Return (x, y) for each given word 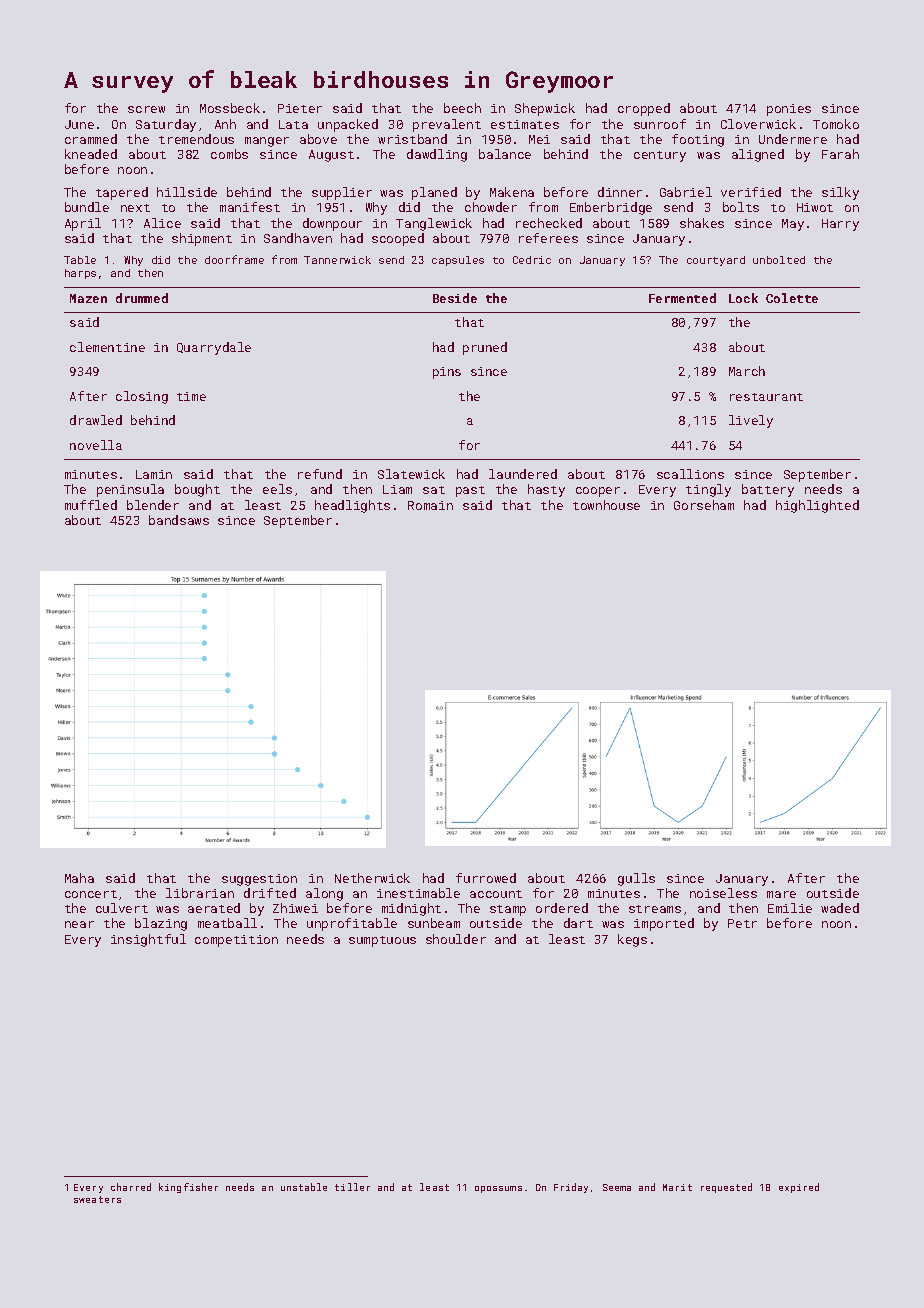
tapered (122, 193)
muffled (91, 505)
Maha (79, 878)
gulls (636, 879)
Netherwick (372, 878)
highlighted (817, 506)
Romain (430, 505)
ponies (789, 110)
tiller (352, 1187)
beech (462, 108)
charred (131, 1187)
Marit (677, 1187)
